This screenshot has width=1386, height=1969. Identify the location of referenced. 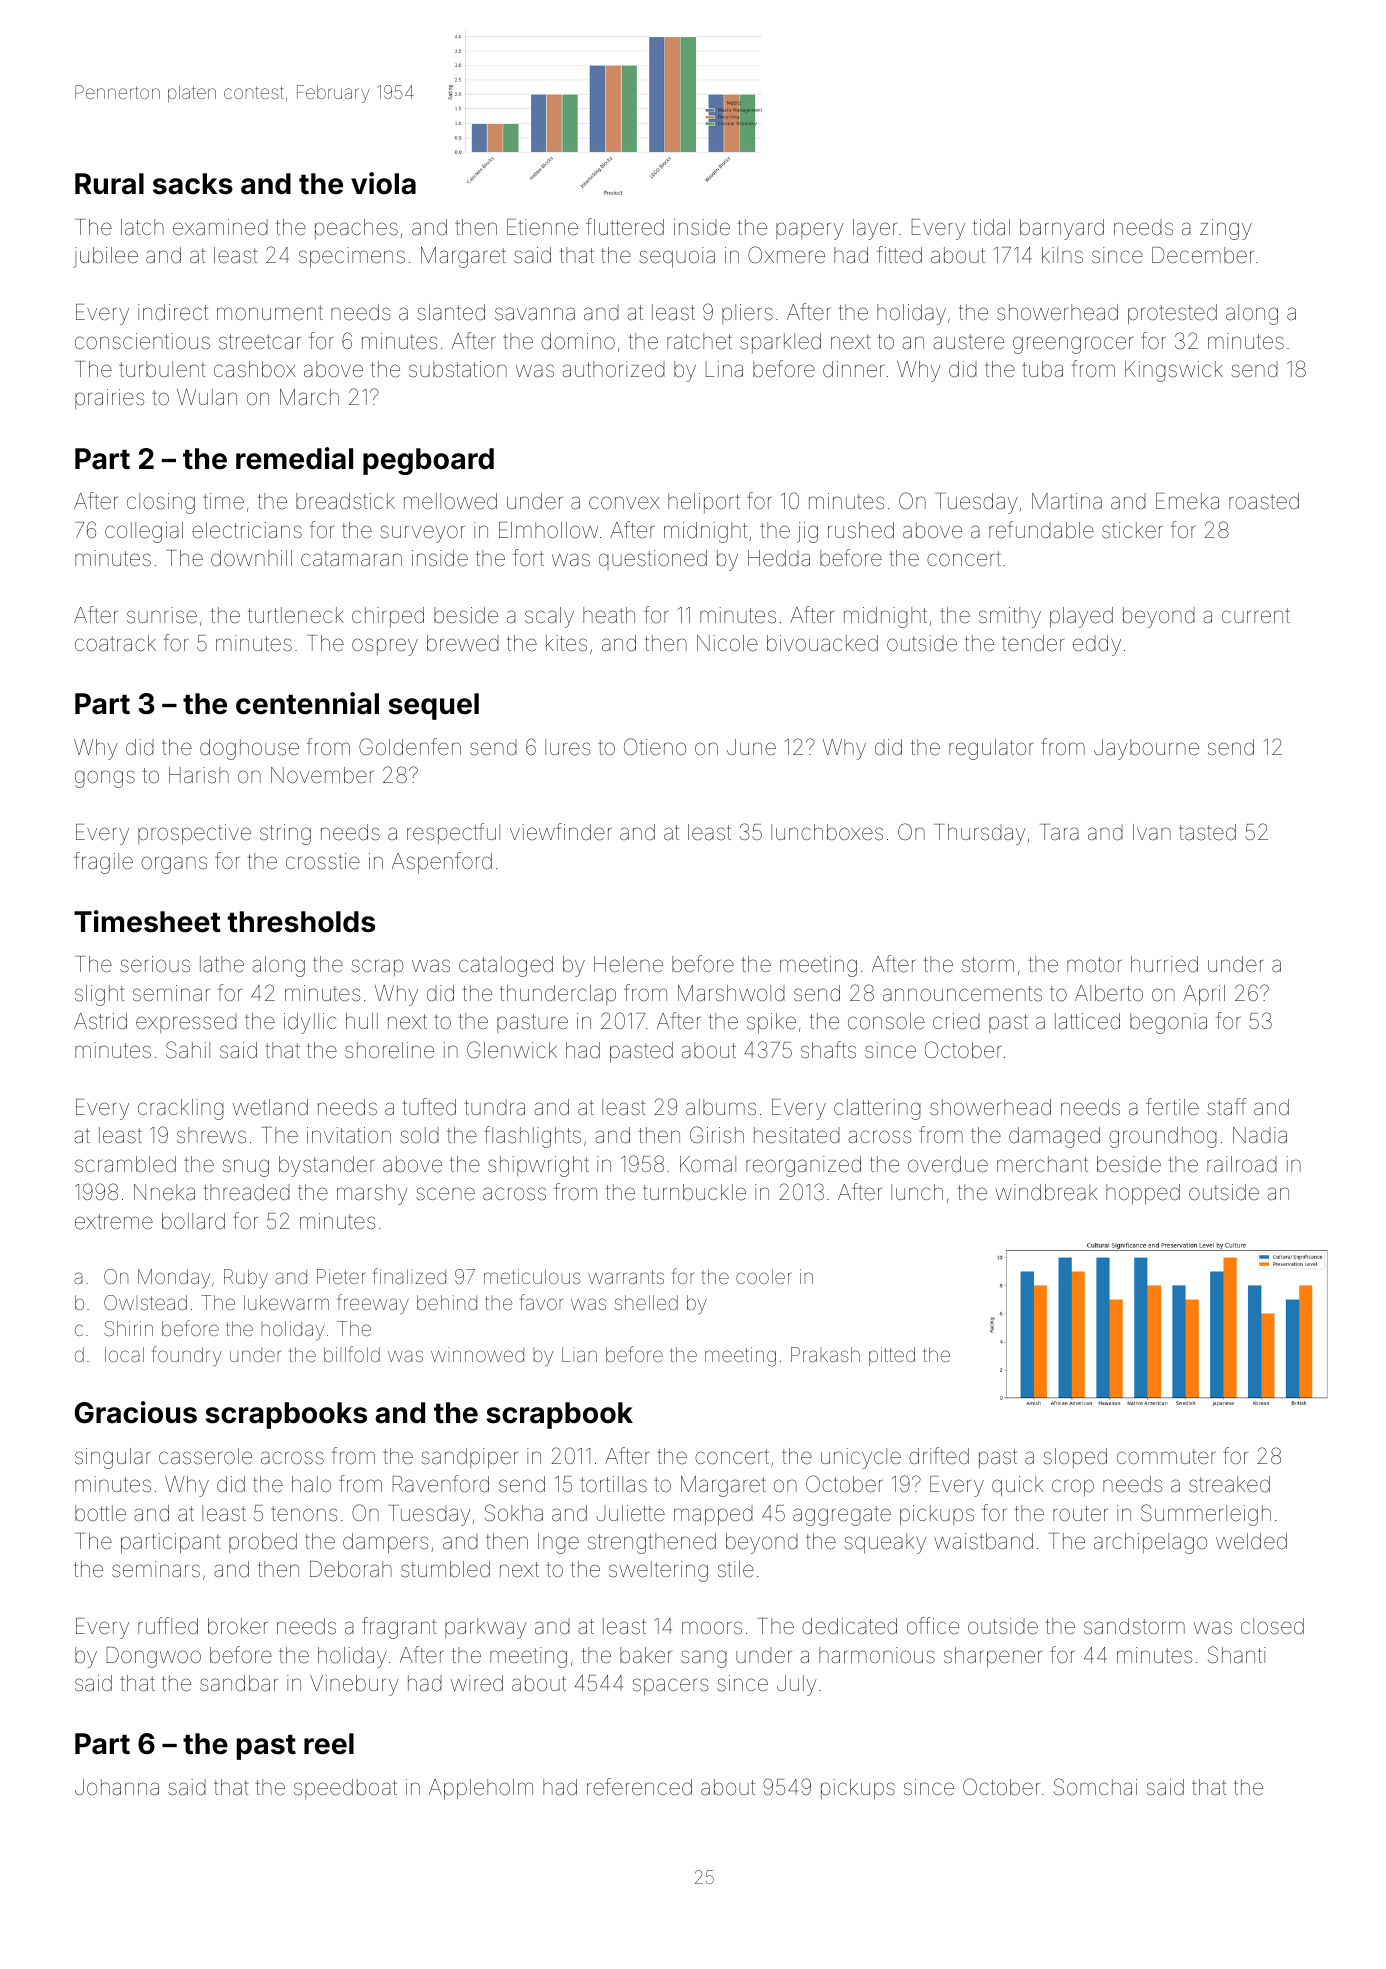
(639, 1787).
